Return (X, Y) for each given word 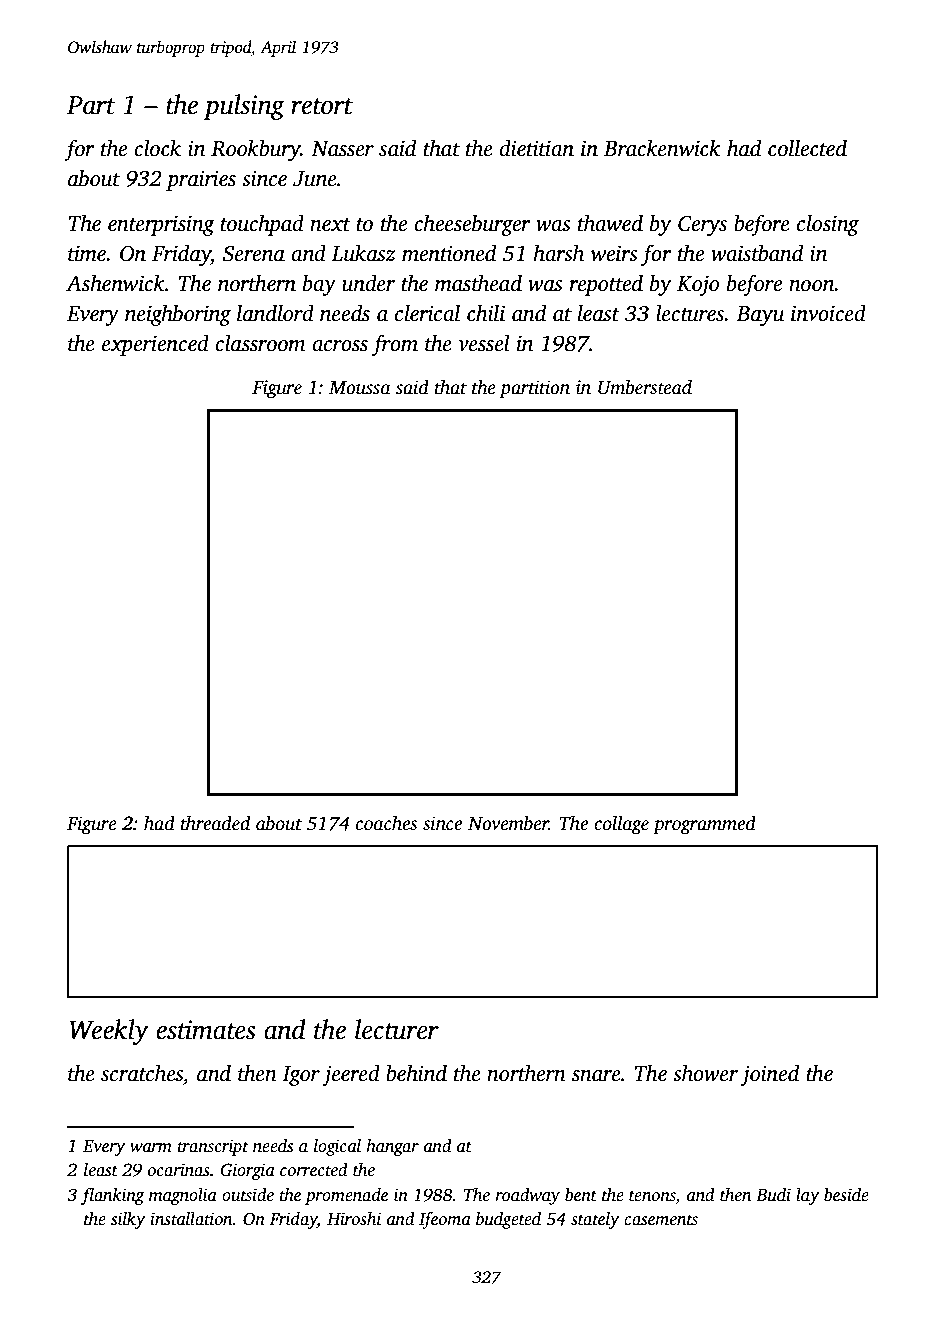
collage (621, 825)
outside (248, 1195)
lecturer (397, 1029)
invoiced (828, 313)
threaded (215, 823)
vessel (484, 343)
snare (596, 1076)
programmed (704, 825)
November (508, 823)
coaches (386, 823)
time (87, 253)
